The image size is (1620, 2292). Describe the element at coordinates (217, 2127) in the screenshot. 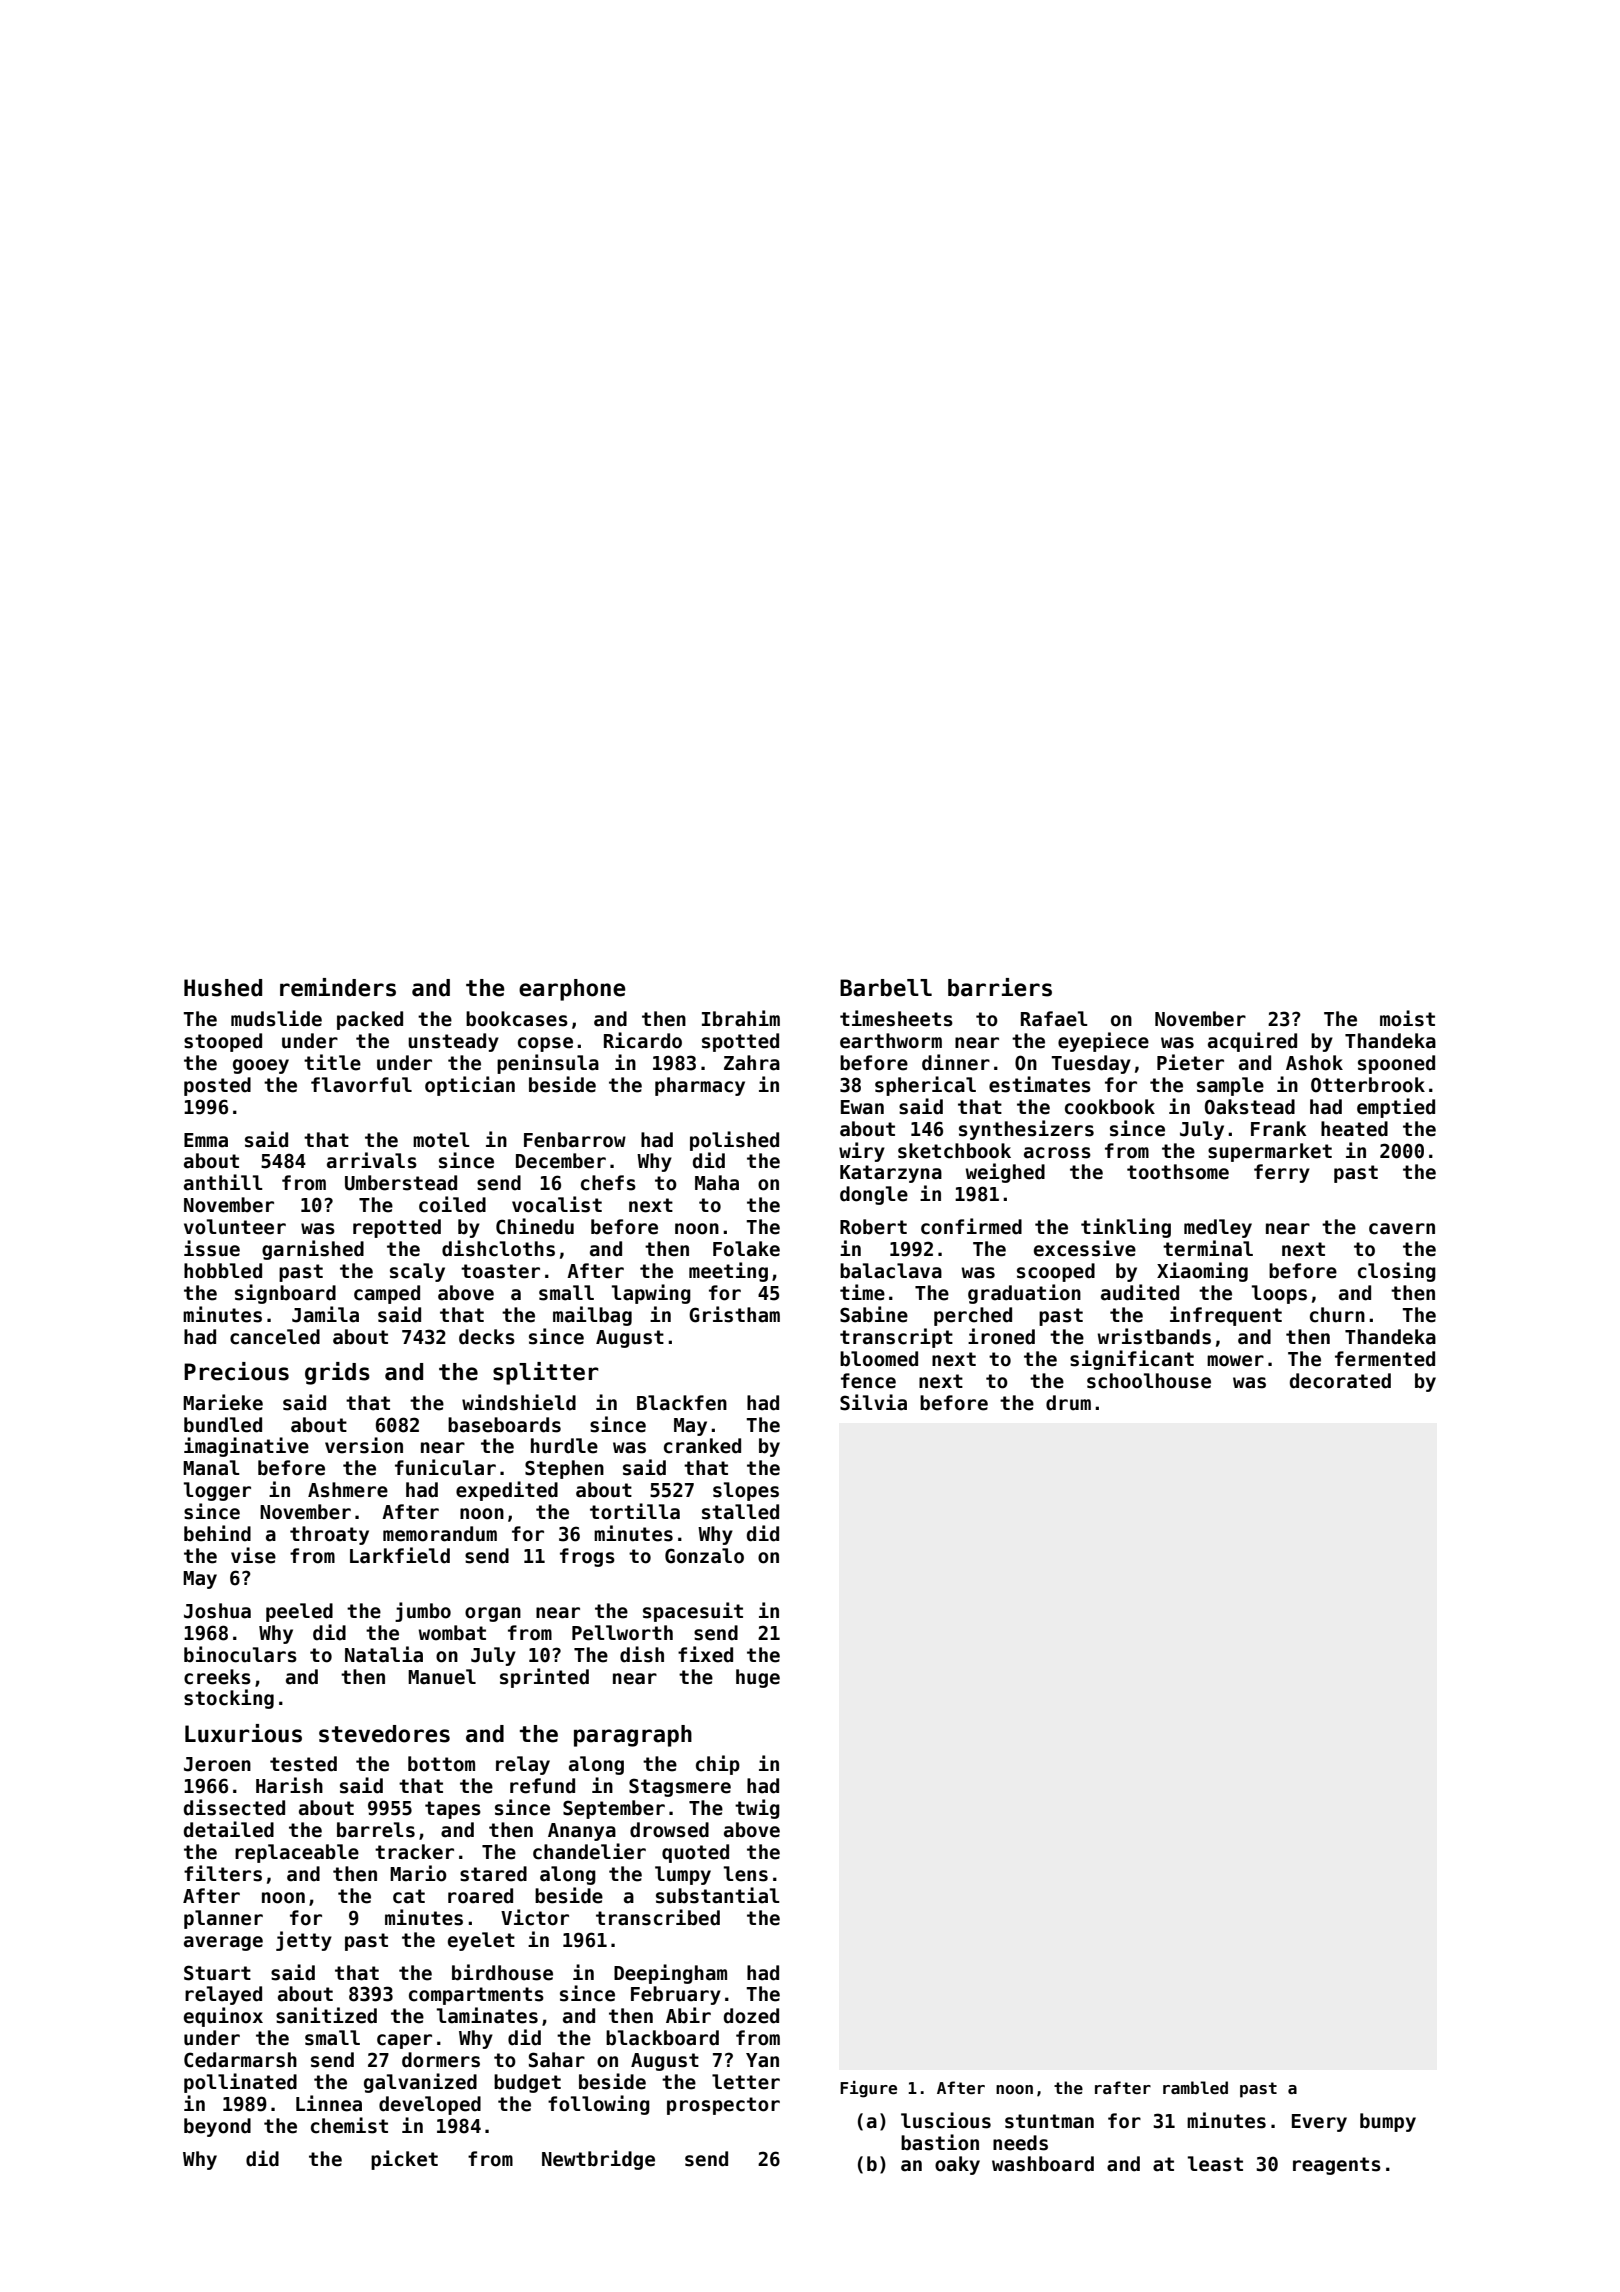

I see `beyond` at that location.
